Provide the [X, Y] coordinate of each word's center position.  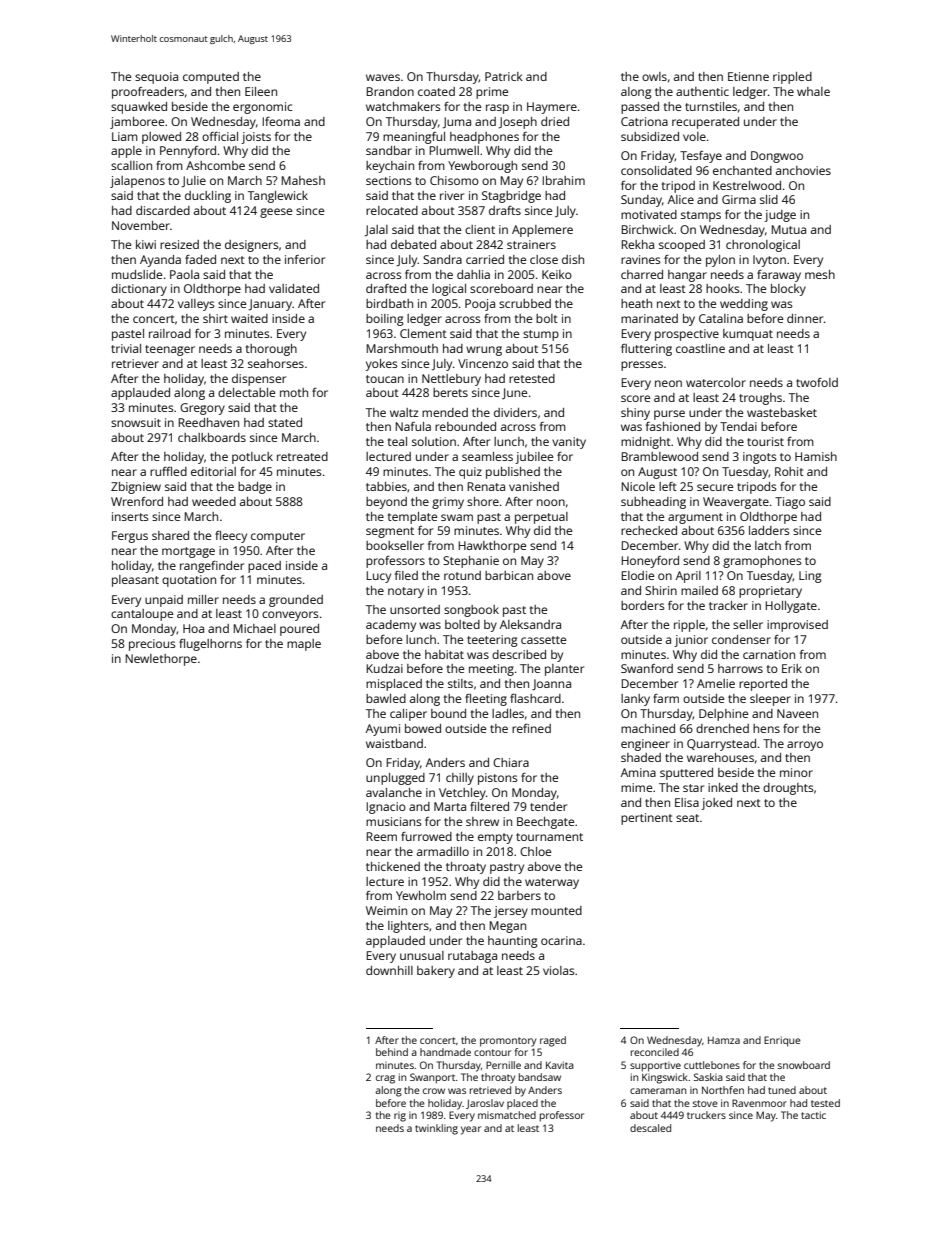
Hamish [816, 456]
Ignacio [386, 808]
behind [392, 1052]
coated [436, 91]
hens [766, 728]
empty [495, 838]
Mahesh [303, 180]
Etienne [748, 76]
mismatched [507, 1115]
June [514, 393]
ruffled [168, 471]
